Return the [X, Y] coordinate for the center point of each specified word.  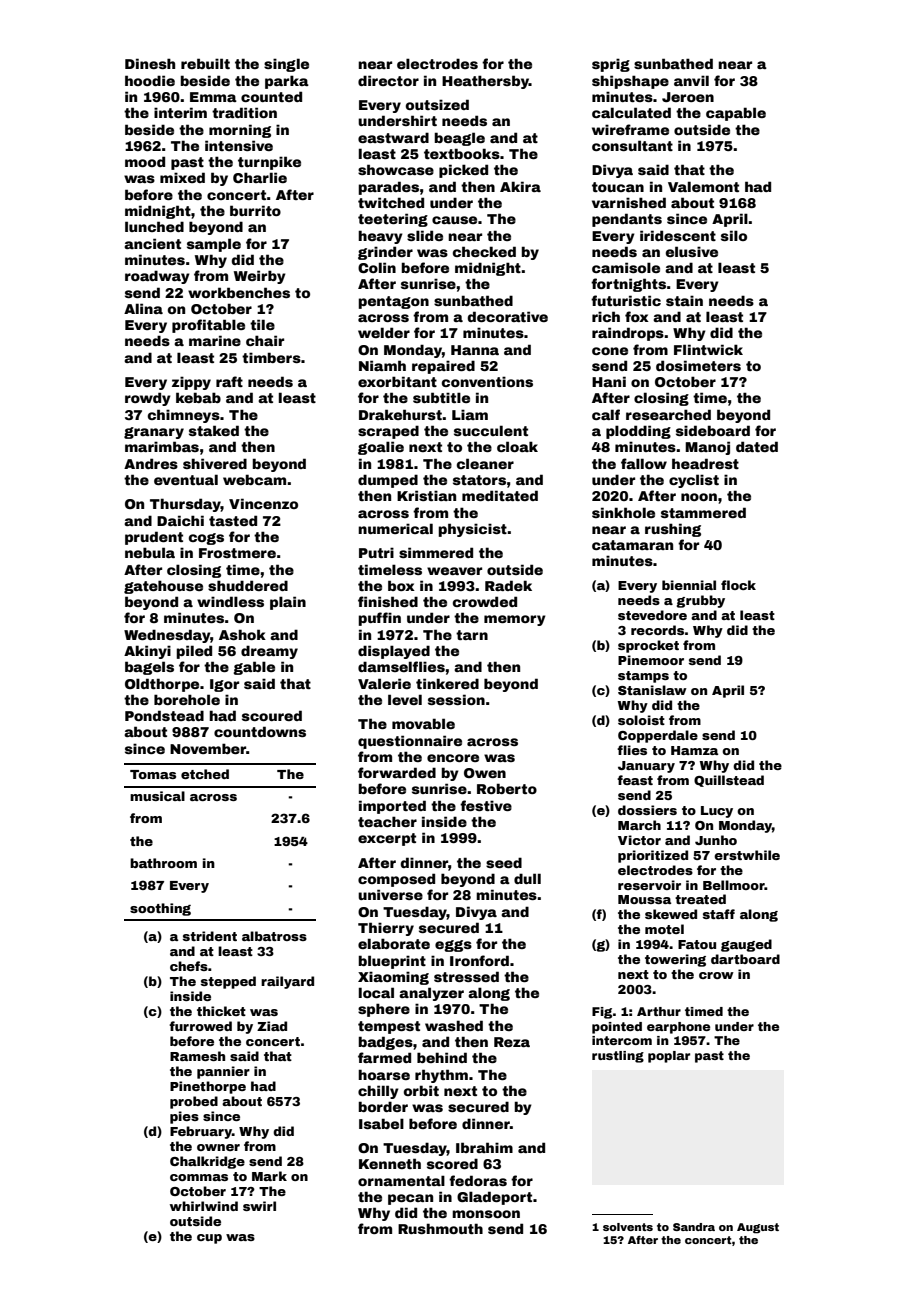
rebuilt [205, 63]
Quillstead [729, 781]
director [388, 80]
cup [209, 1239]
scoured [272, 715]
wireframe [630, 129]
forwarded [397, 772]
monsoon [486, 1214]
